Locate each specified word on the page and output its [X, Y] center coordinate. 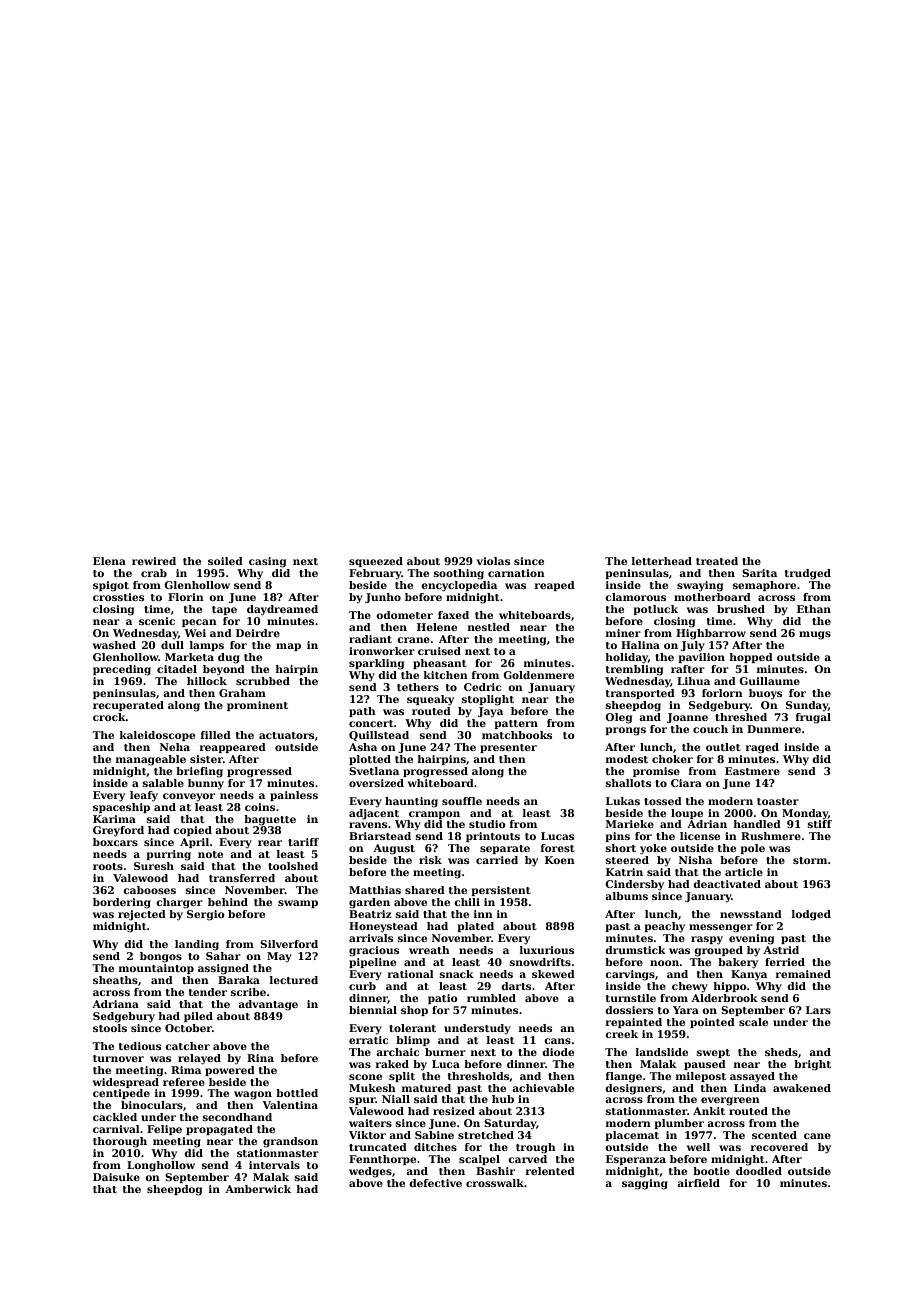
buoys [765, 694]
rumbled [491, 998]
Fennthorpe [382, 1160]
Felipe [164, 1130]
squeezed [376, 562]
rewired [154, 561]
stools [110, 1028]
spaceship [121, 808]
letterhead [662, 561]
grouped [718, 951]
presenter [508, 748]
